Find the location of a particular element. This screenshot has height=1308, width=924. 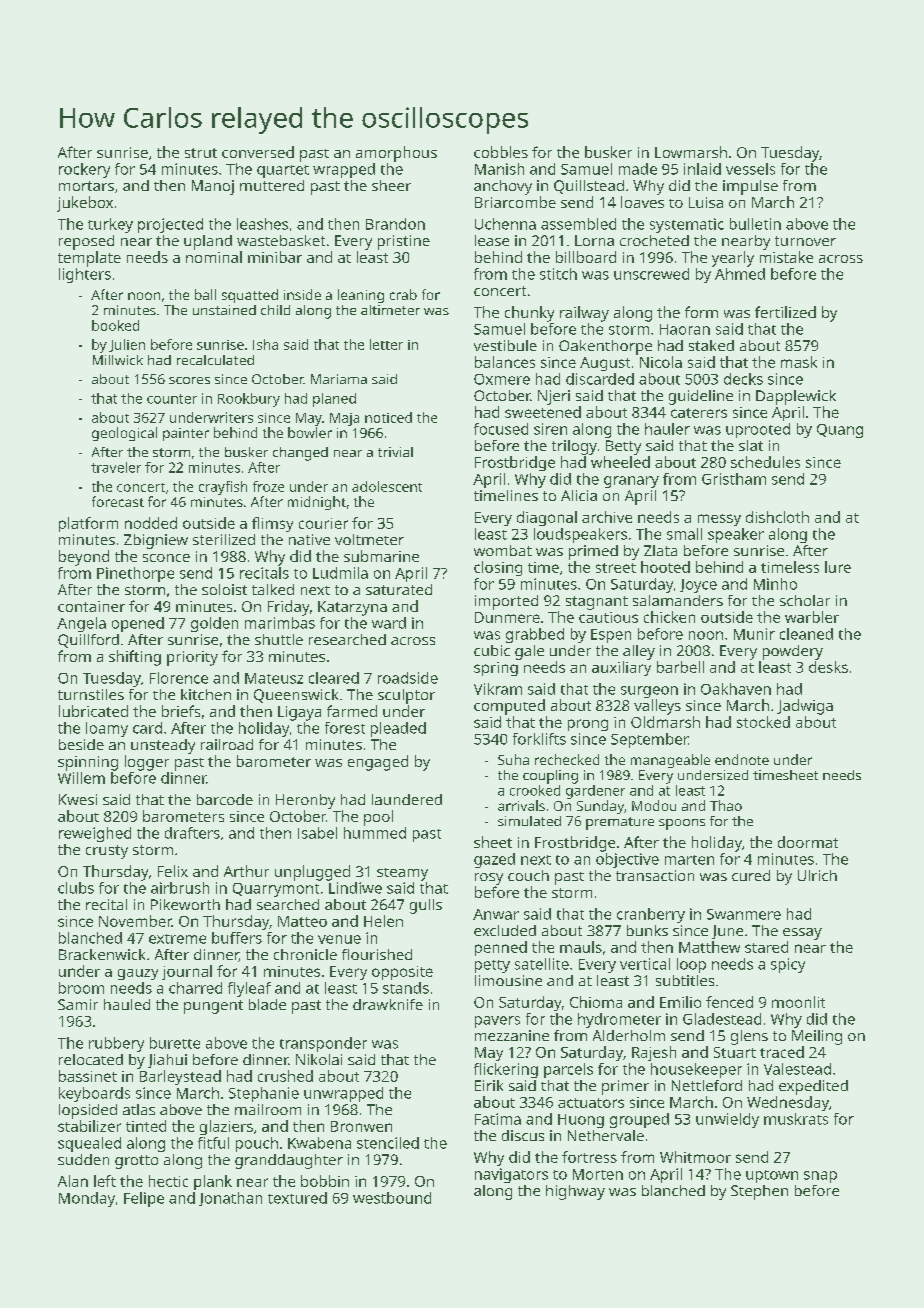

Nicola is located at coordinates (661, 362).
